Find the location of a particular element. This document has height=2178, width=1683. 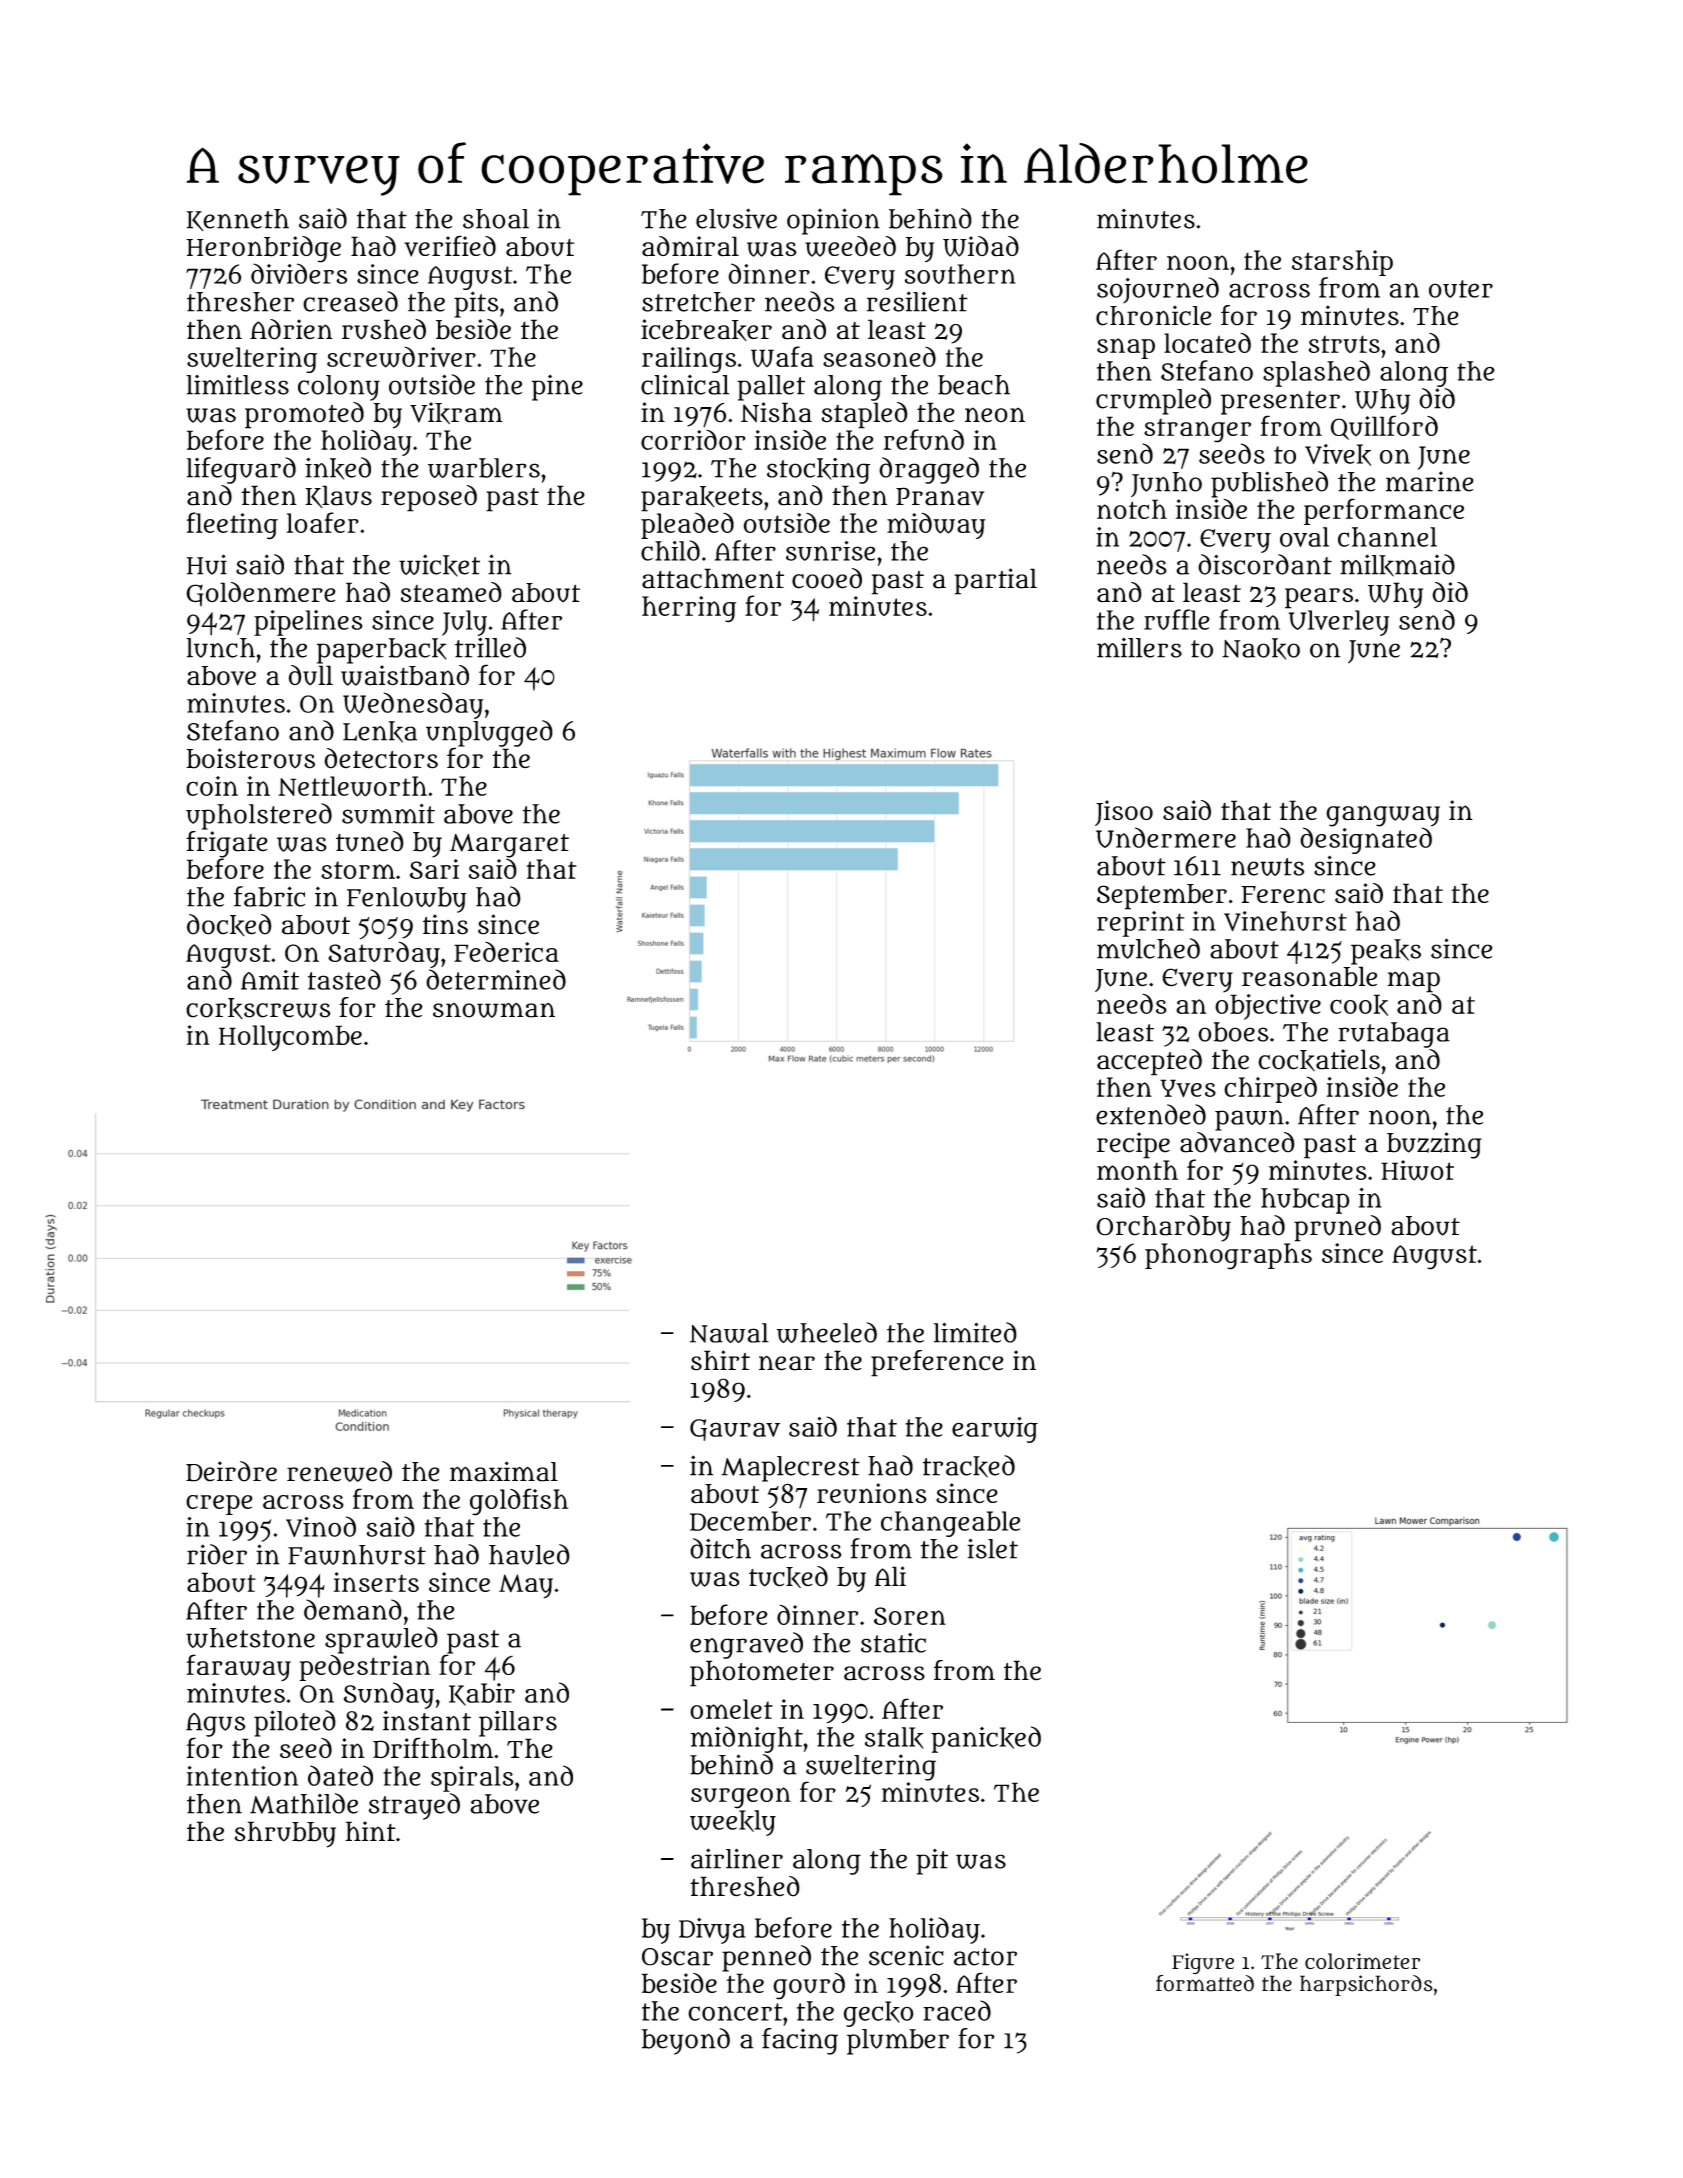

pits is located at coordinates (476, 304).
